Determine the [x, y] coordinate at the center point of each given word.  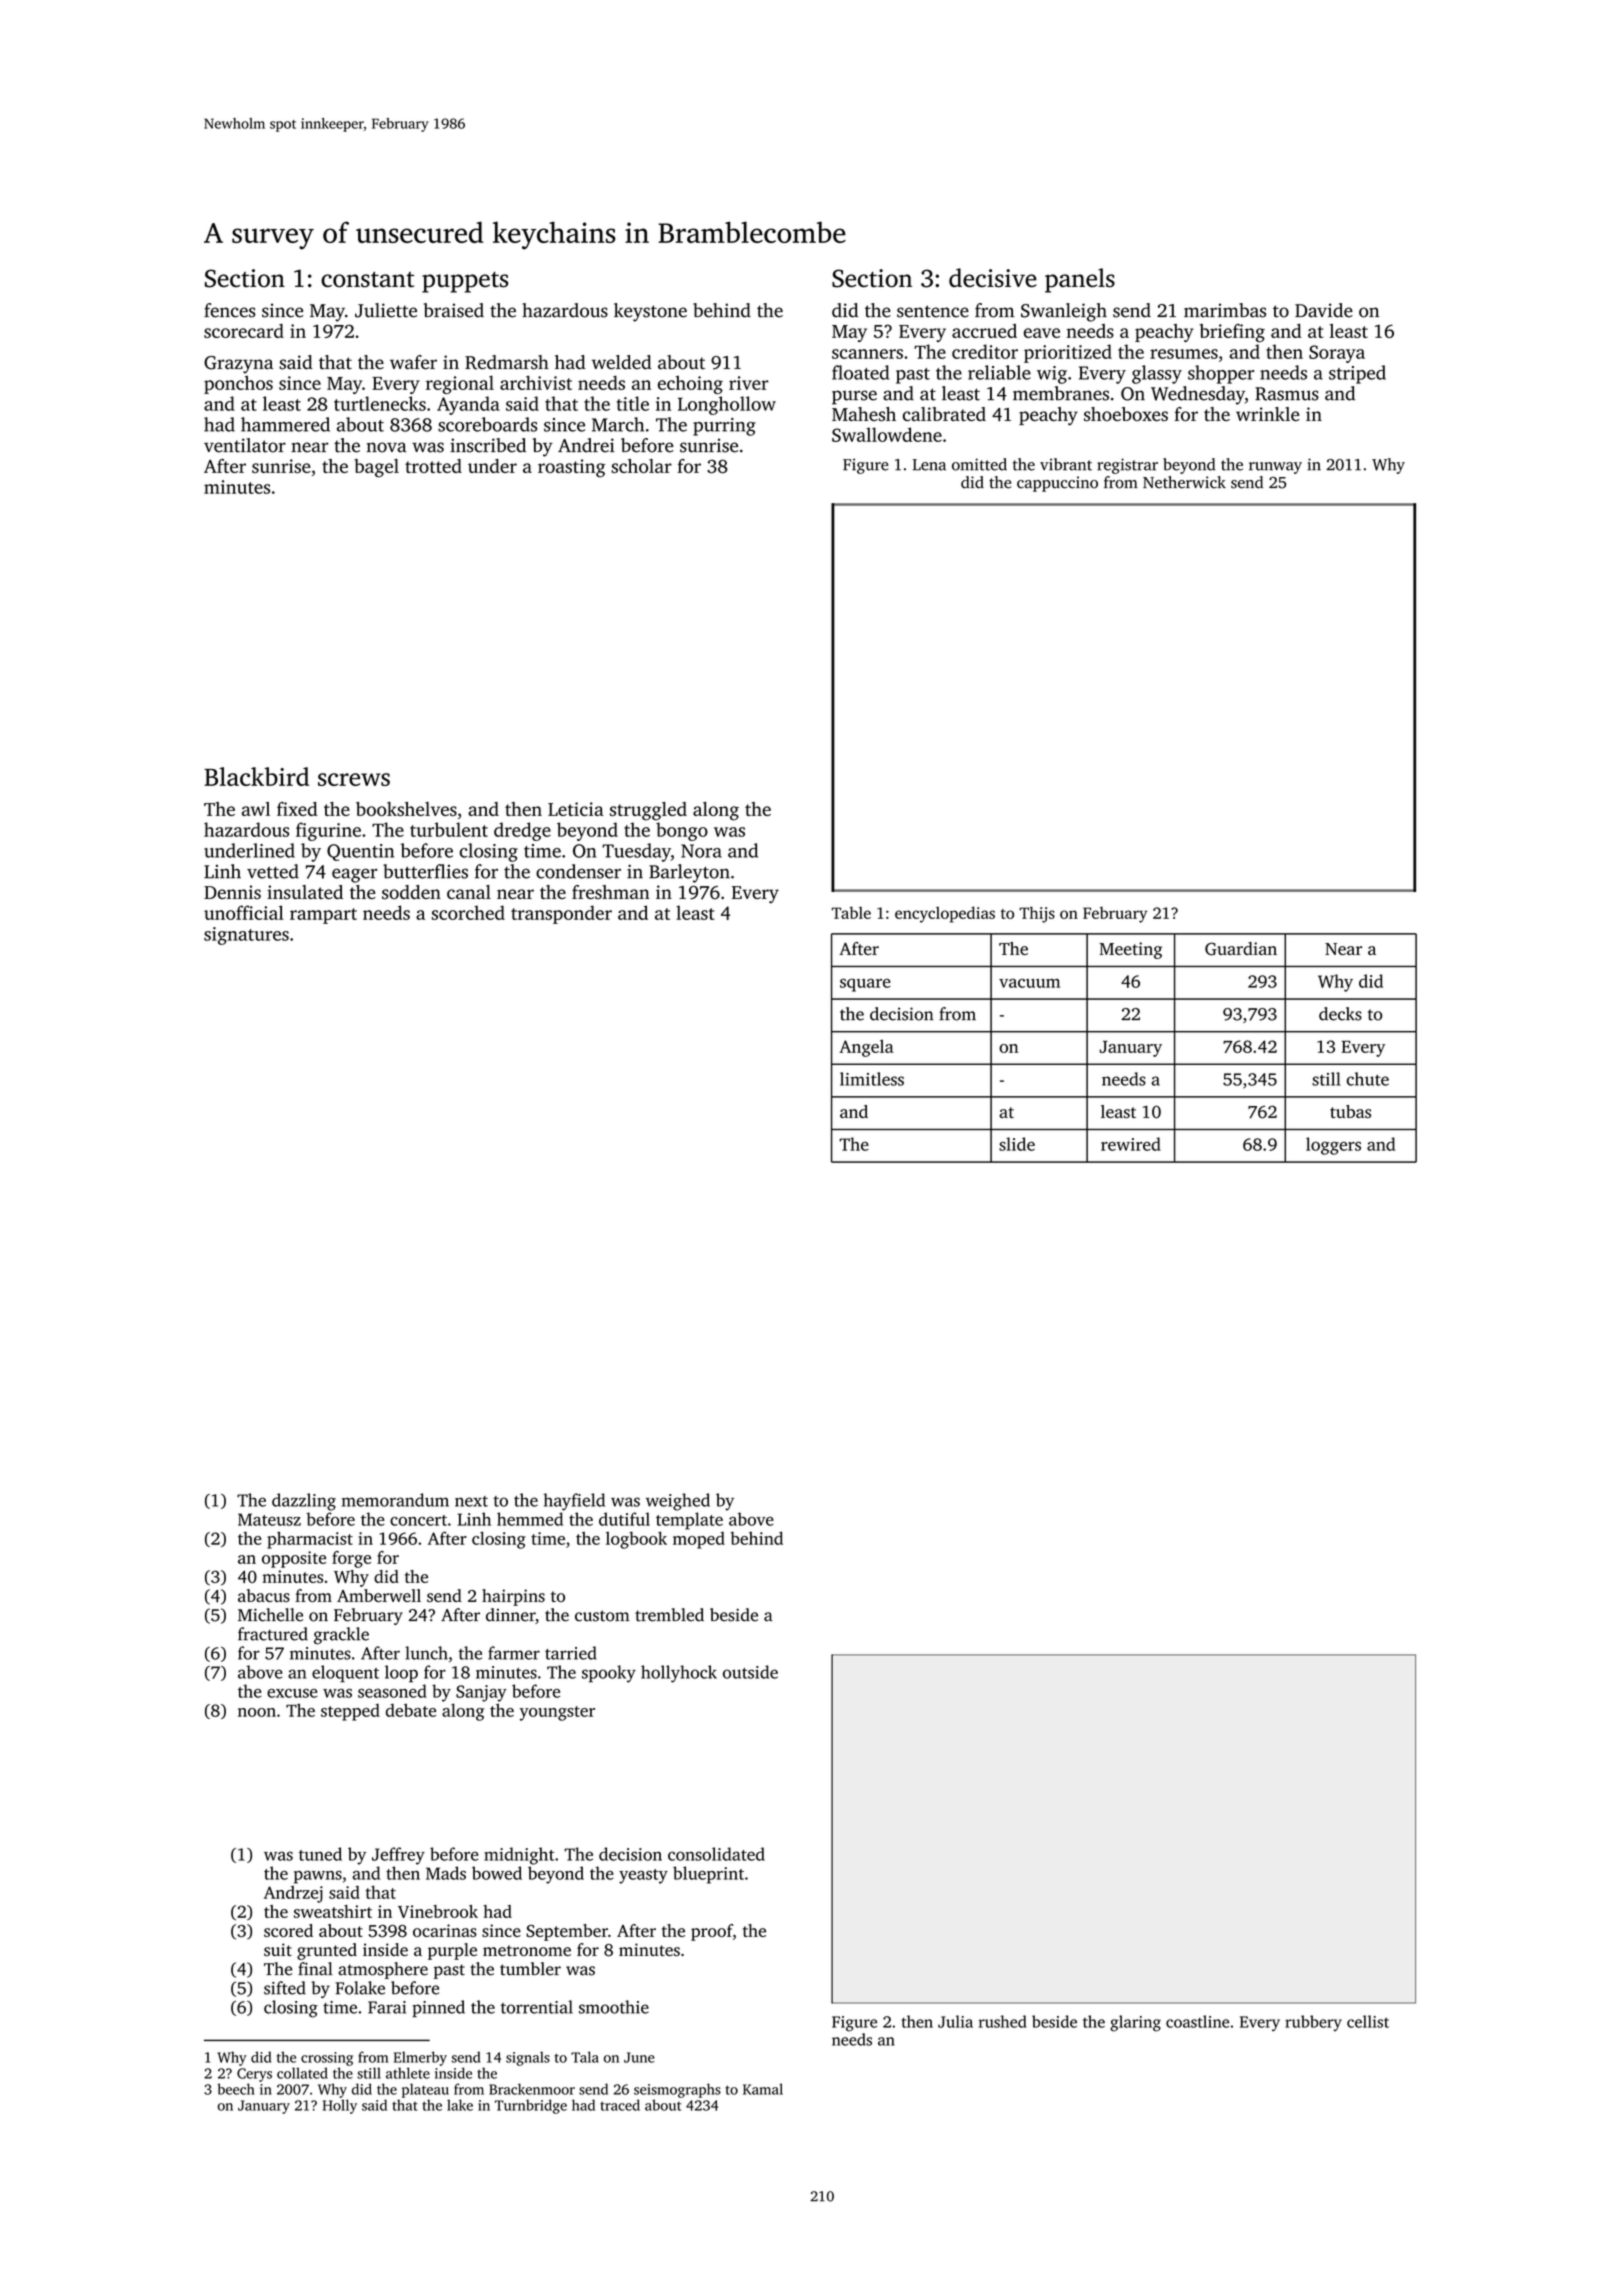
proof [712, 1932]
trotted [433, 466]
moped [699, 1540]
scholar [641, 466]
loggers [1333, 1146]
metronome [527, 1950]
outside [750, 1672]
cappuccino [1057, 484]
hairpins [513, 1597]
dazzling [304, 1502]
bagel [376, 468]
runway [1275, 468]
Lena [929, 465]
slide [1017, 1144]
